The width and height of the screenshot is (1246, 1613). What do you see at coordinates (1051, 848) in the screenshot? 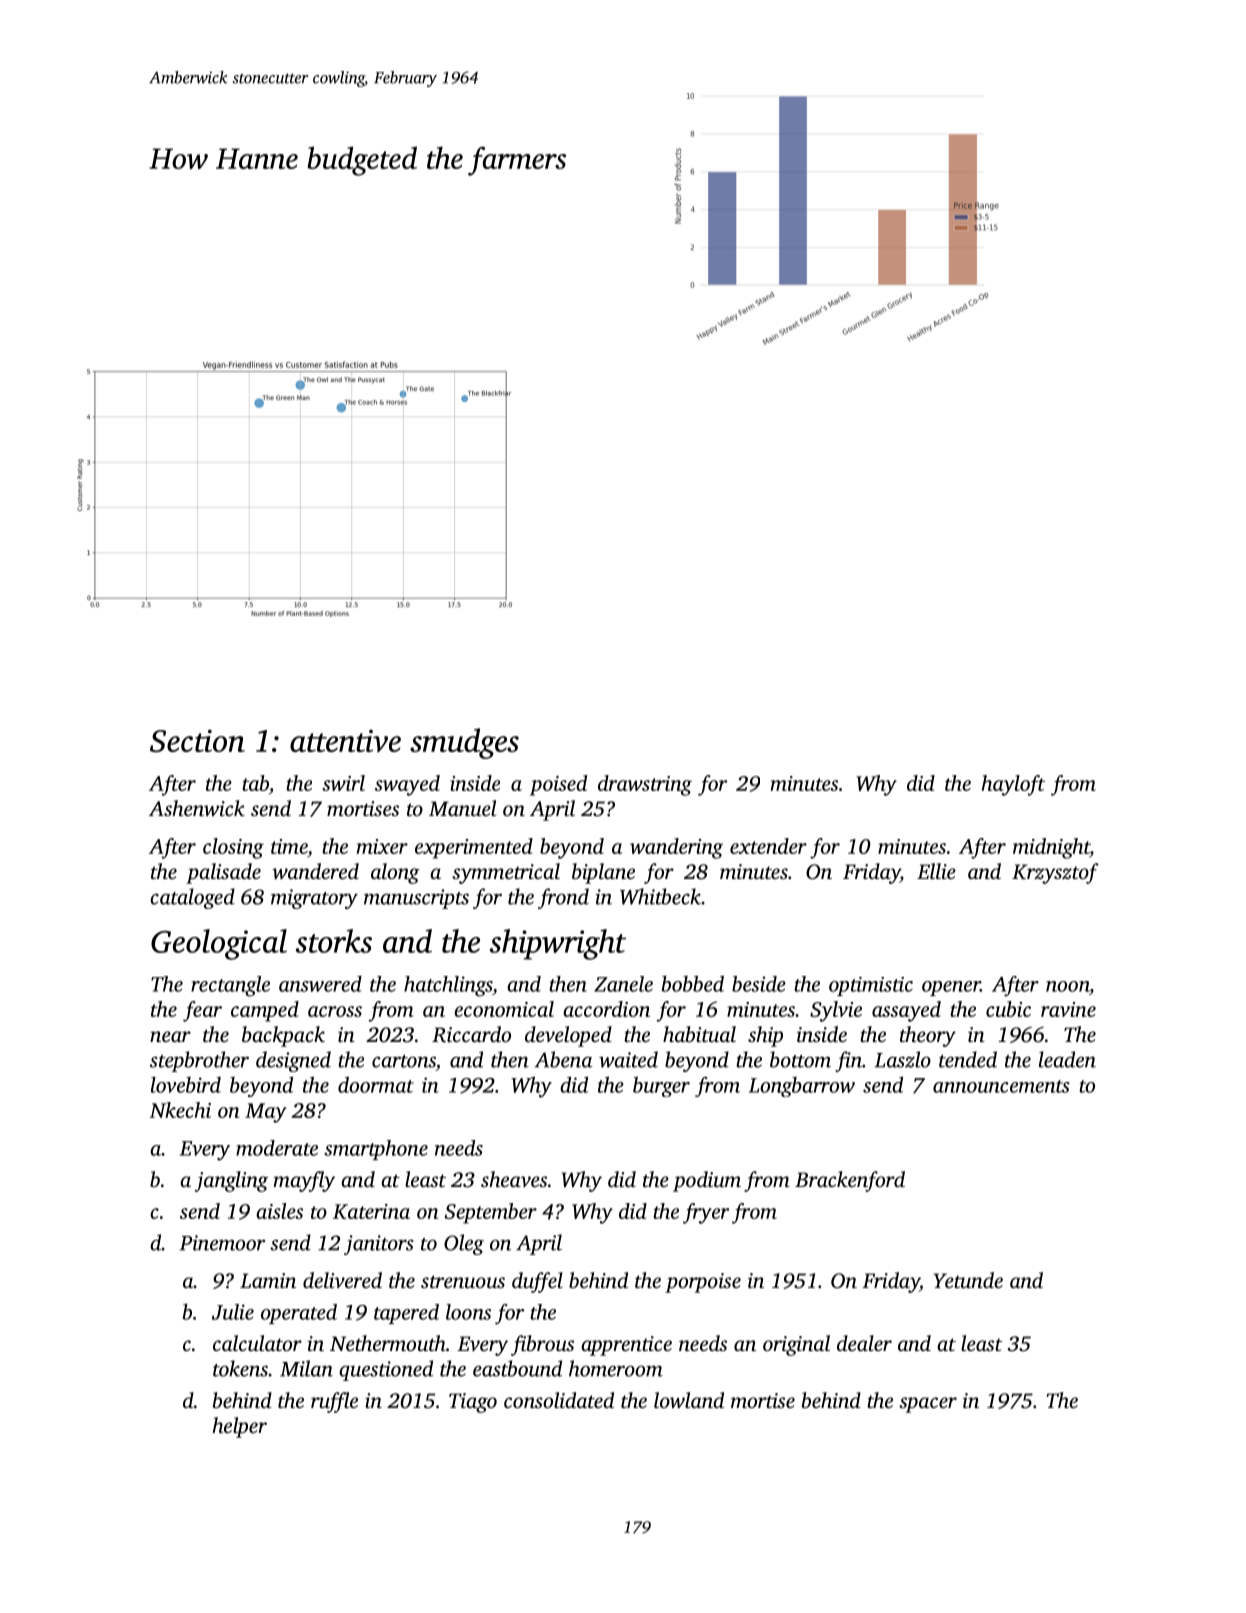
I see `midnight` at bounding box center [1051, 848].
